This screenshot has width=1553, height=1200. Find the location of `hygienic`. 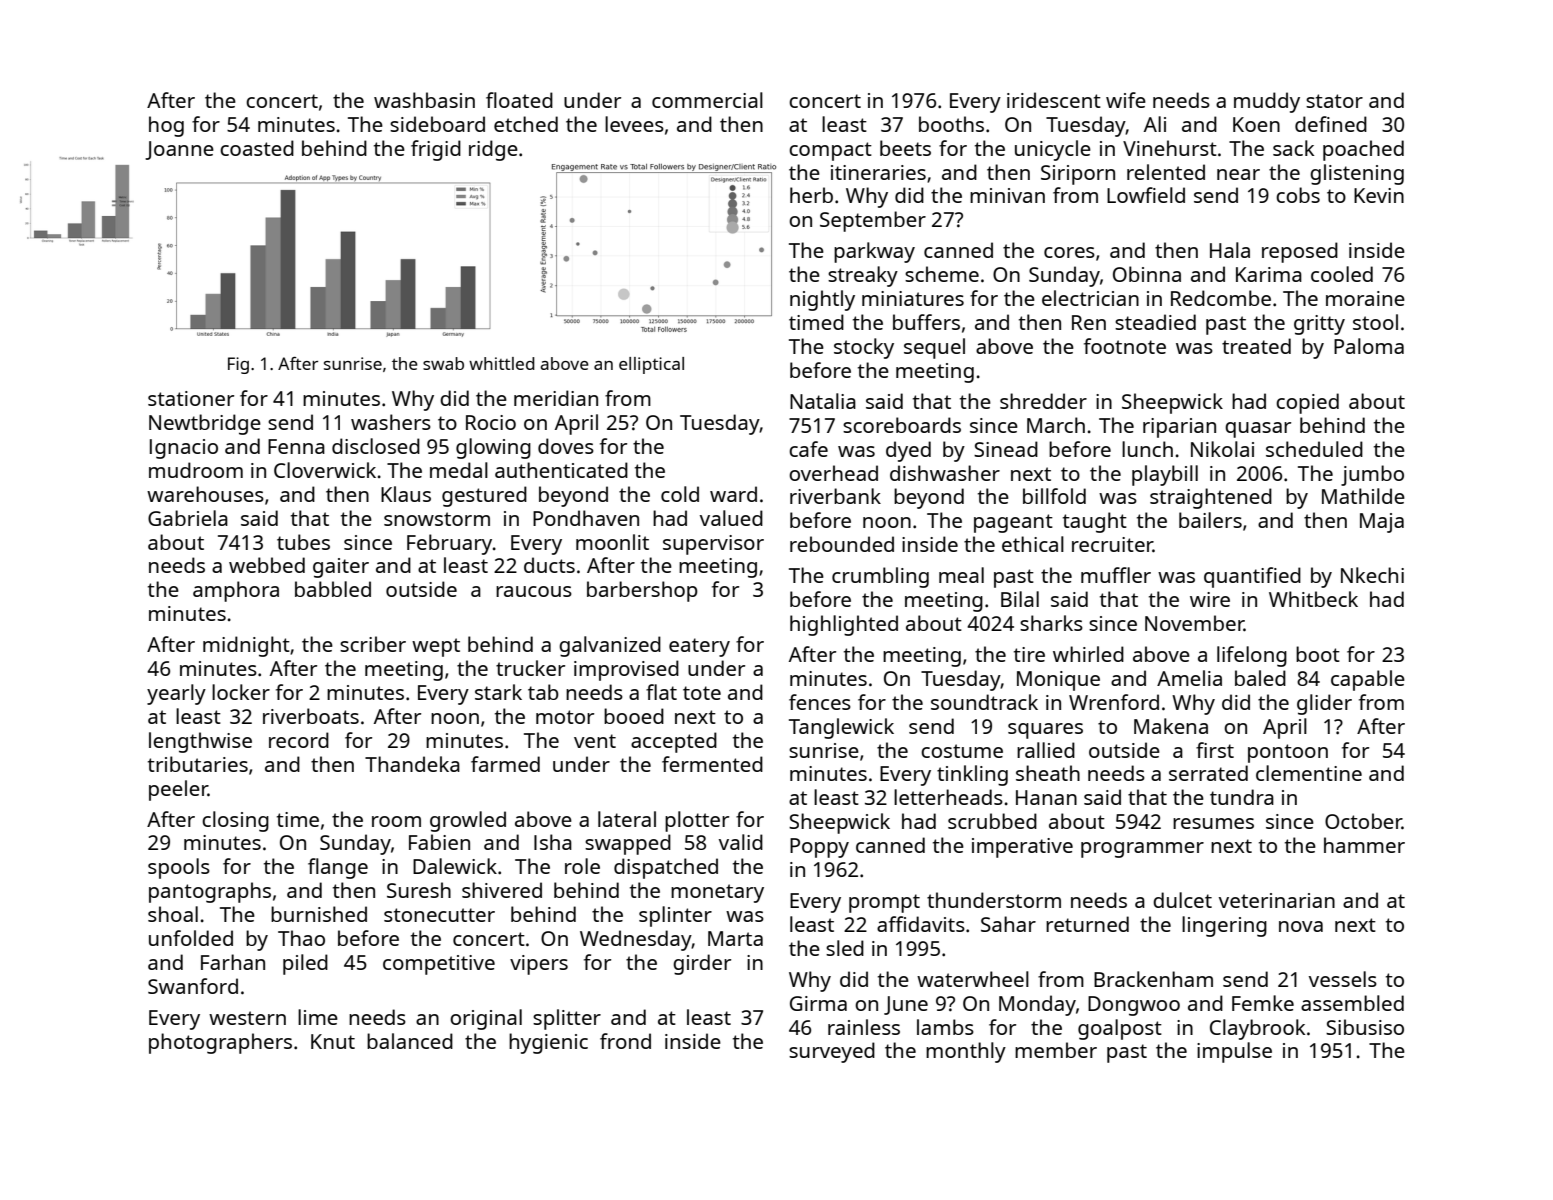

hygienic is located at coordinates (548, 1043).
